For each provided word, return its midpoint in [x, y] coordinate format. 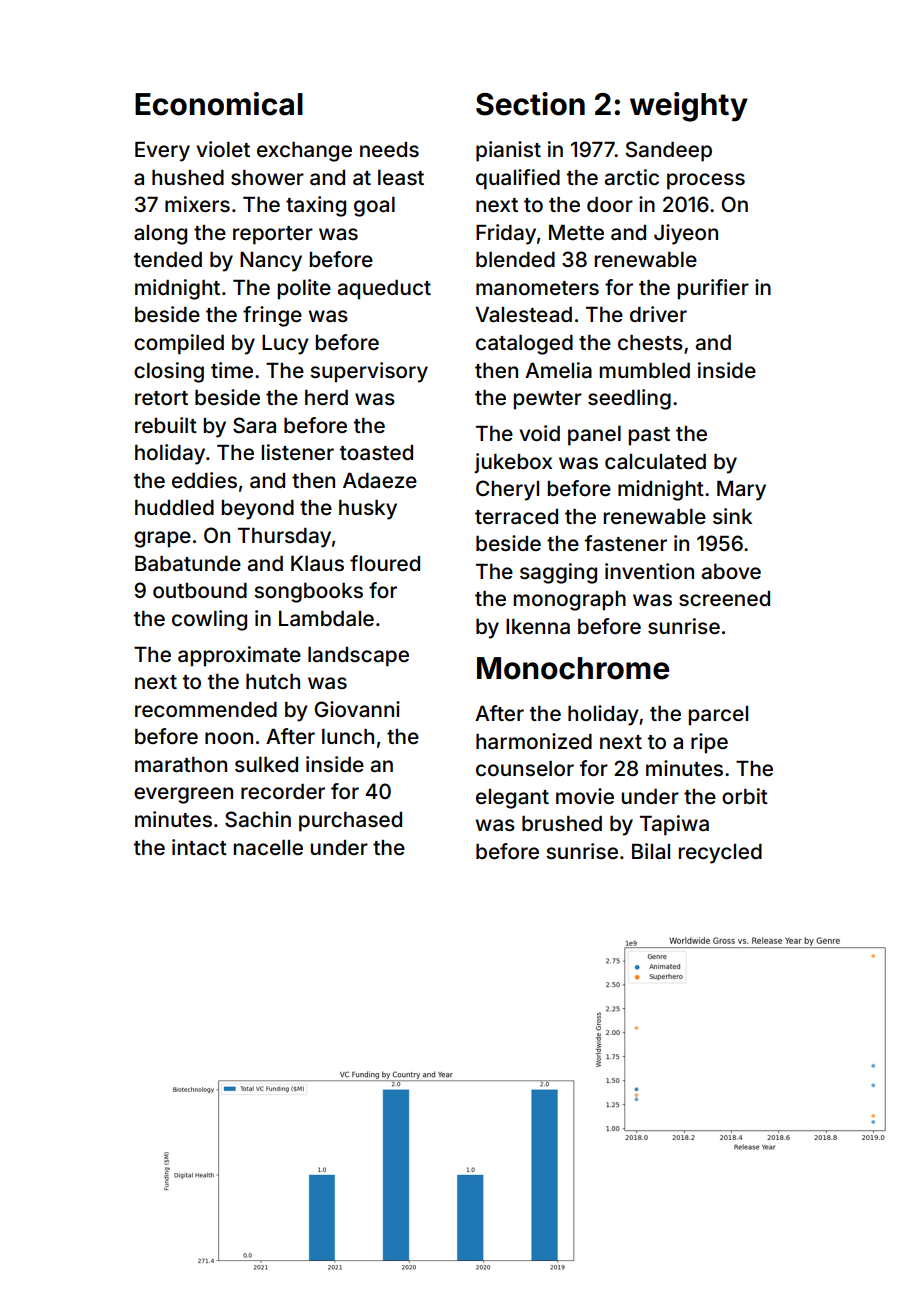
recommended [206, 709]
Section [530, 104]
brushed [562, 823]
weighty [689, 107]
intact [199, 847]
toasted [376, 452]
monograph [570, 601]
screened [724, 598]
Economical [219, 104]
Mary [741, 491]
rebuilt [166, 425]
